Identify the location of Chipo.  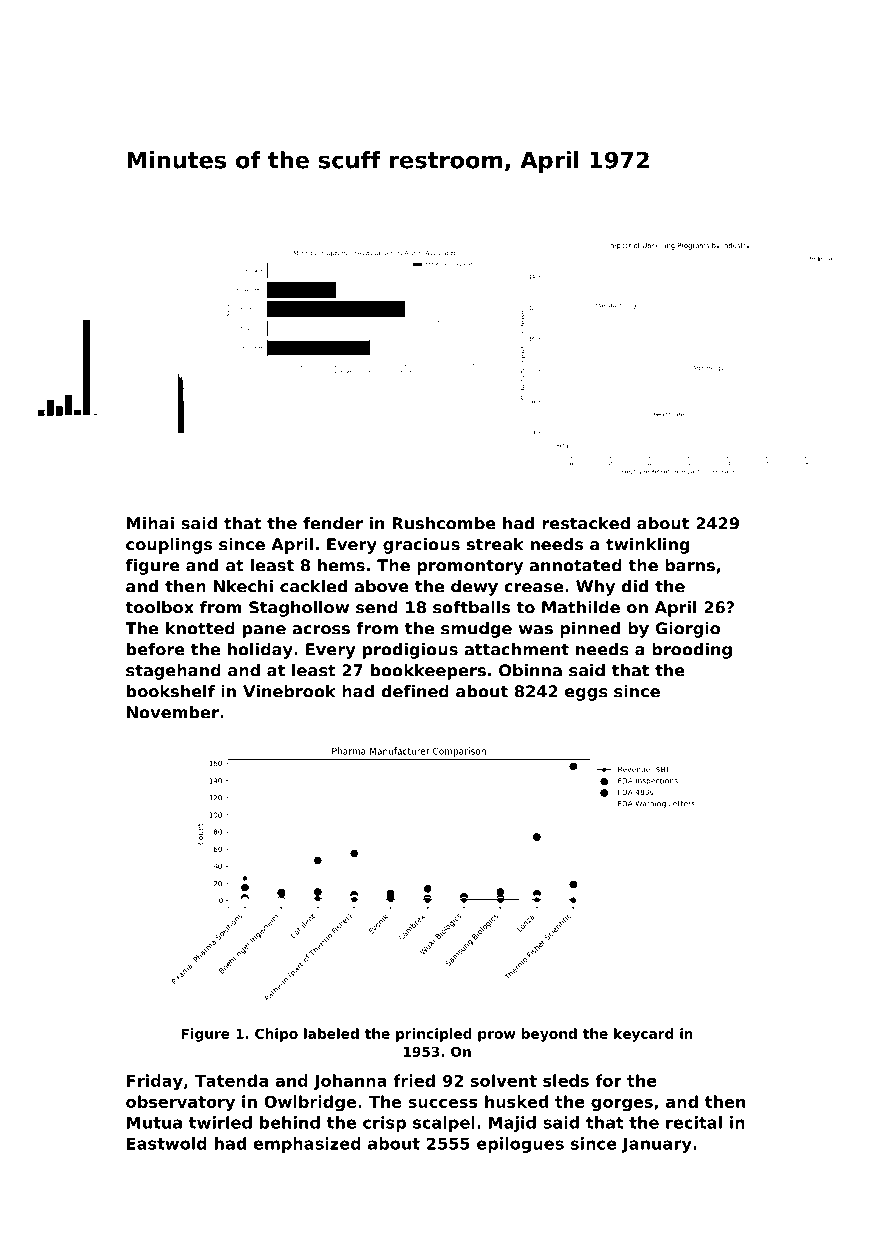
(276, 1035).
